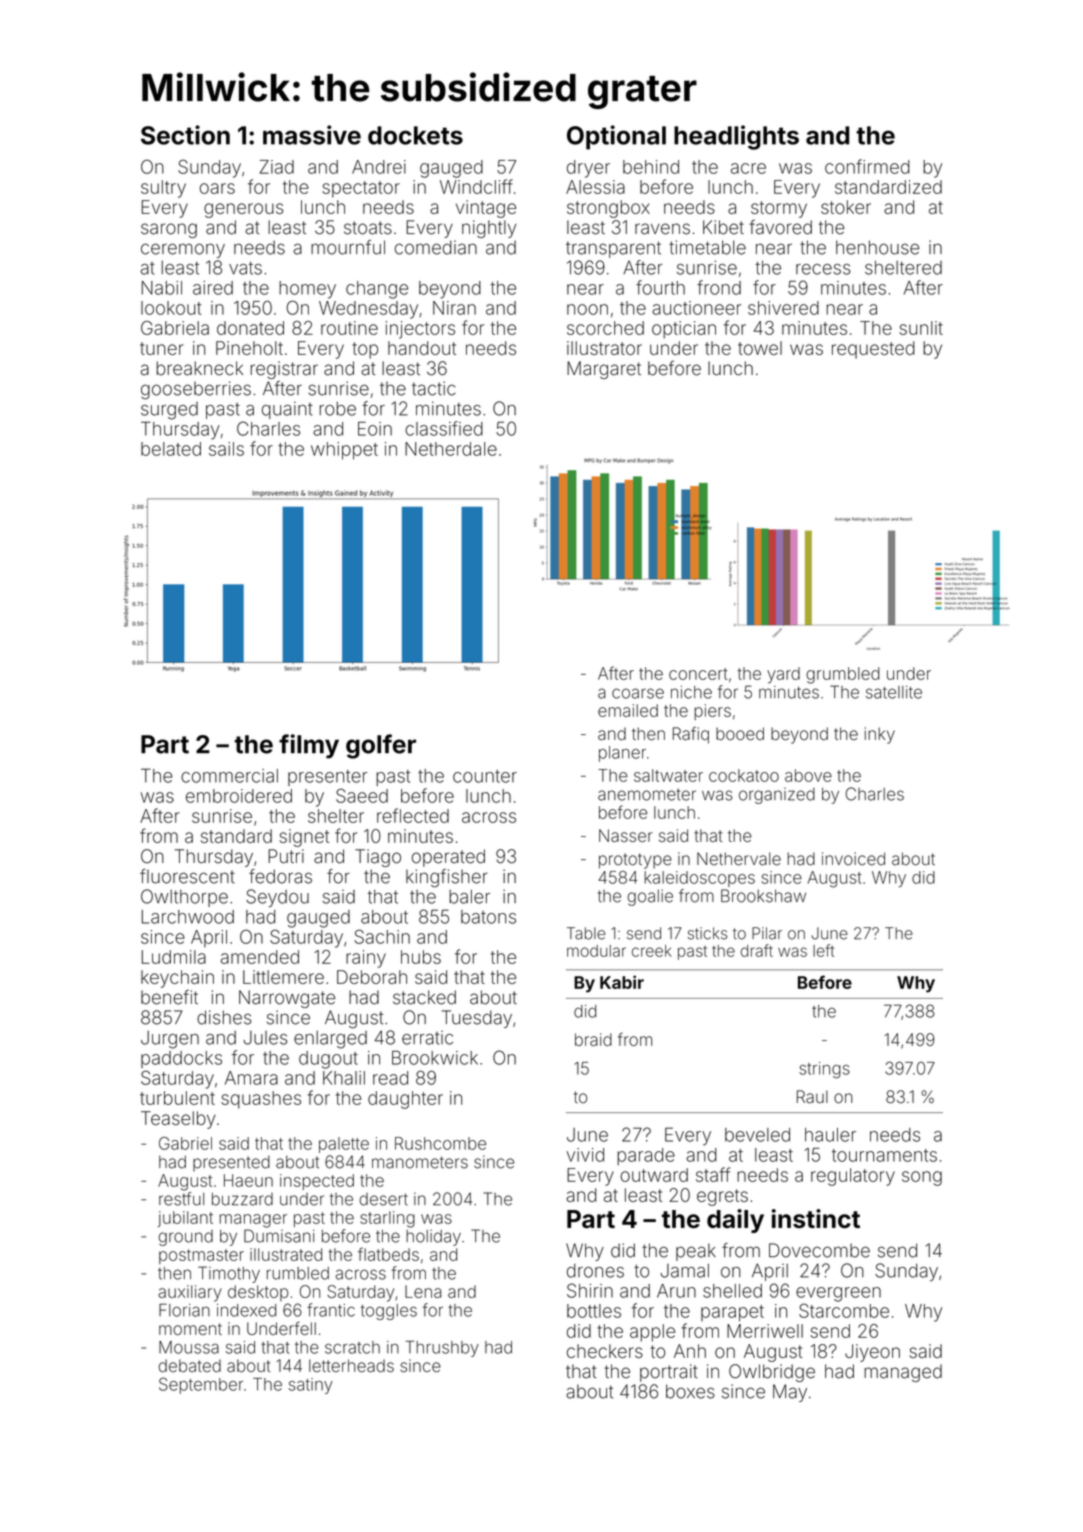 The width and height of the screenshot is (1083, 1532). I want to click on acre, so click(748, 168).
